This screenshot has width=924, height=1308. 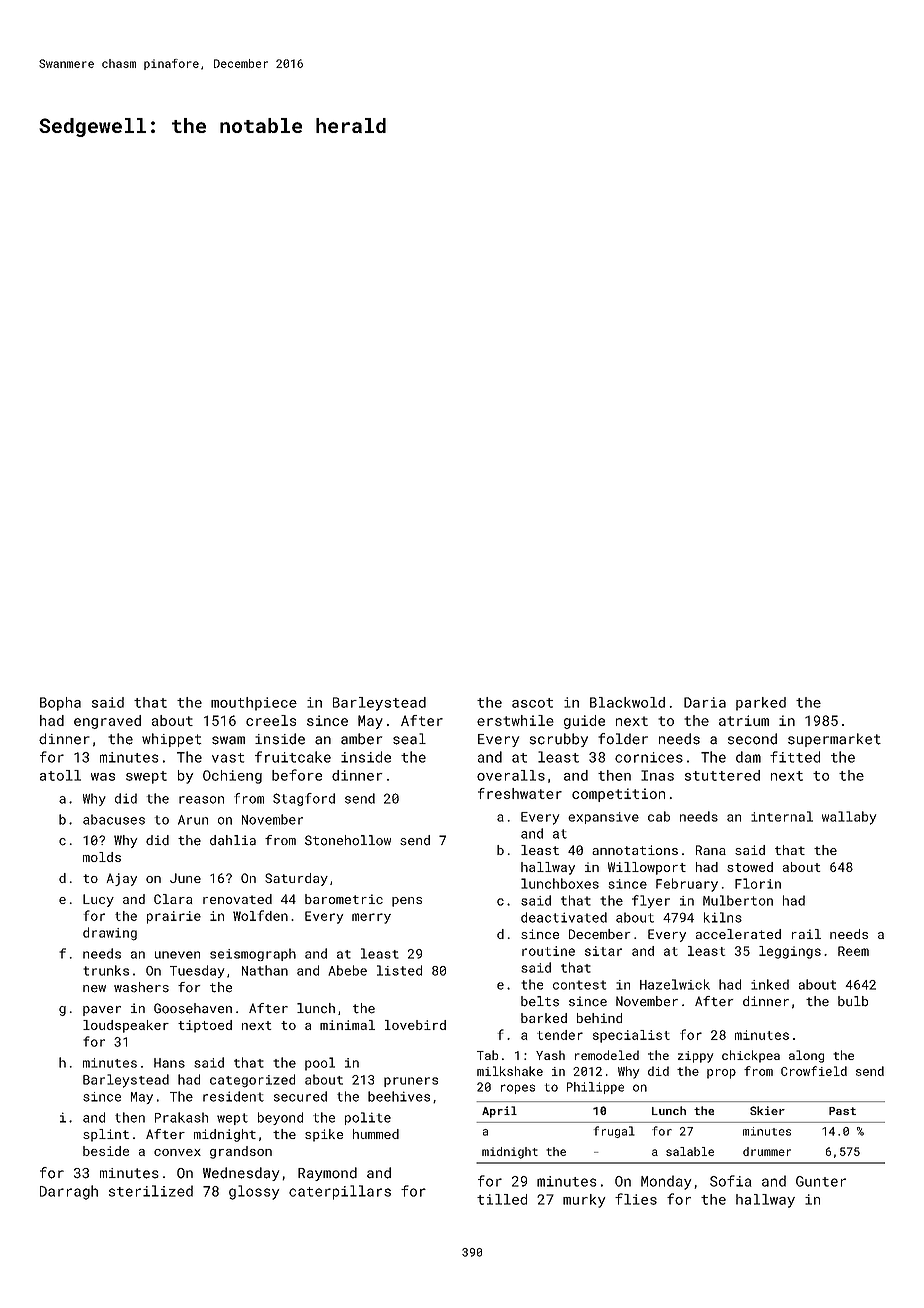 What do you see at coordinates (834, 740) in the screenshot?
I see `supermarket` at bounding box center [834, 740].
